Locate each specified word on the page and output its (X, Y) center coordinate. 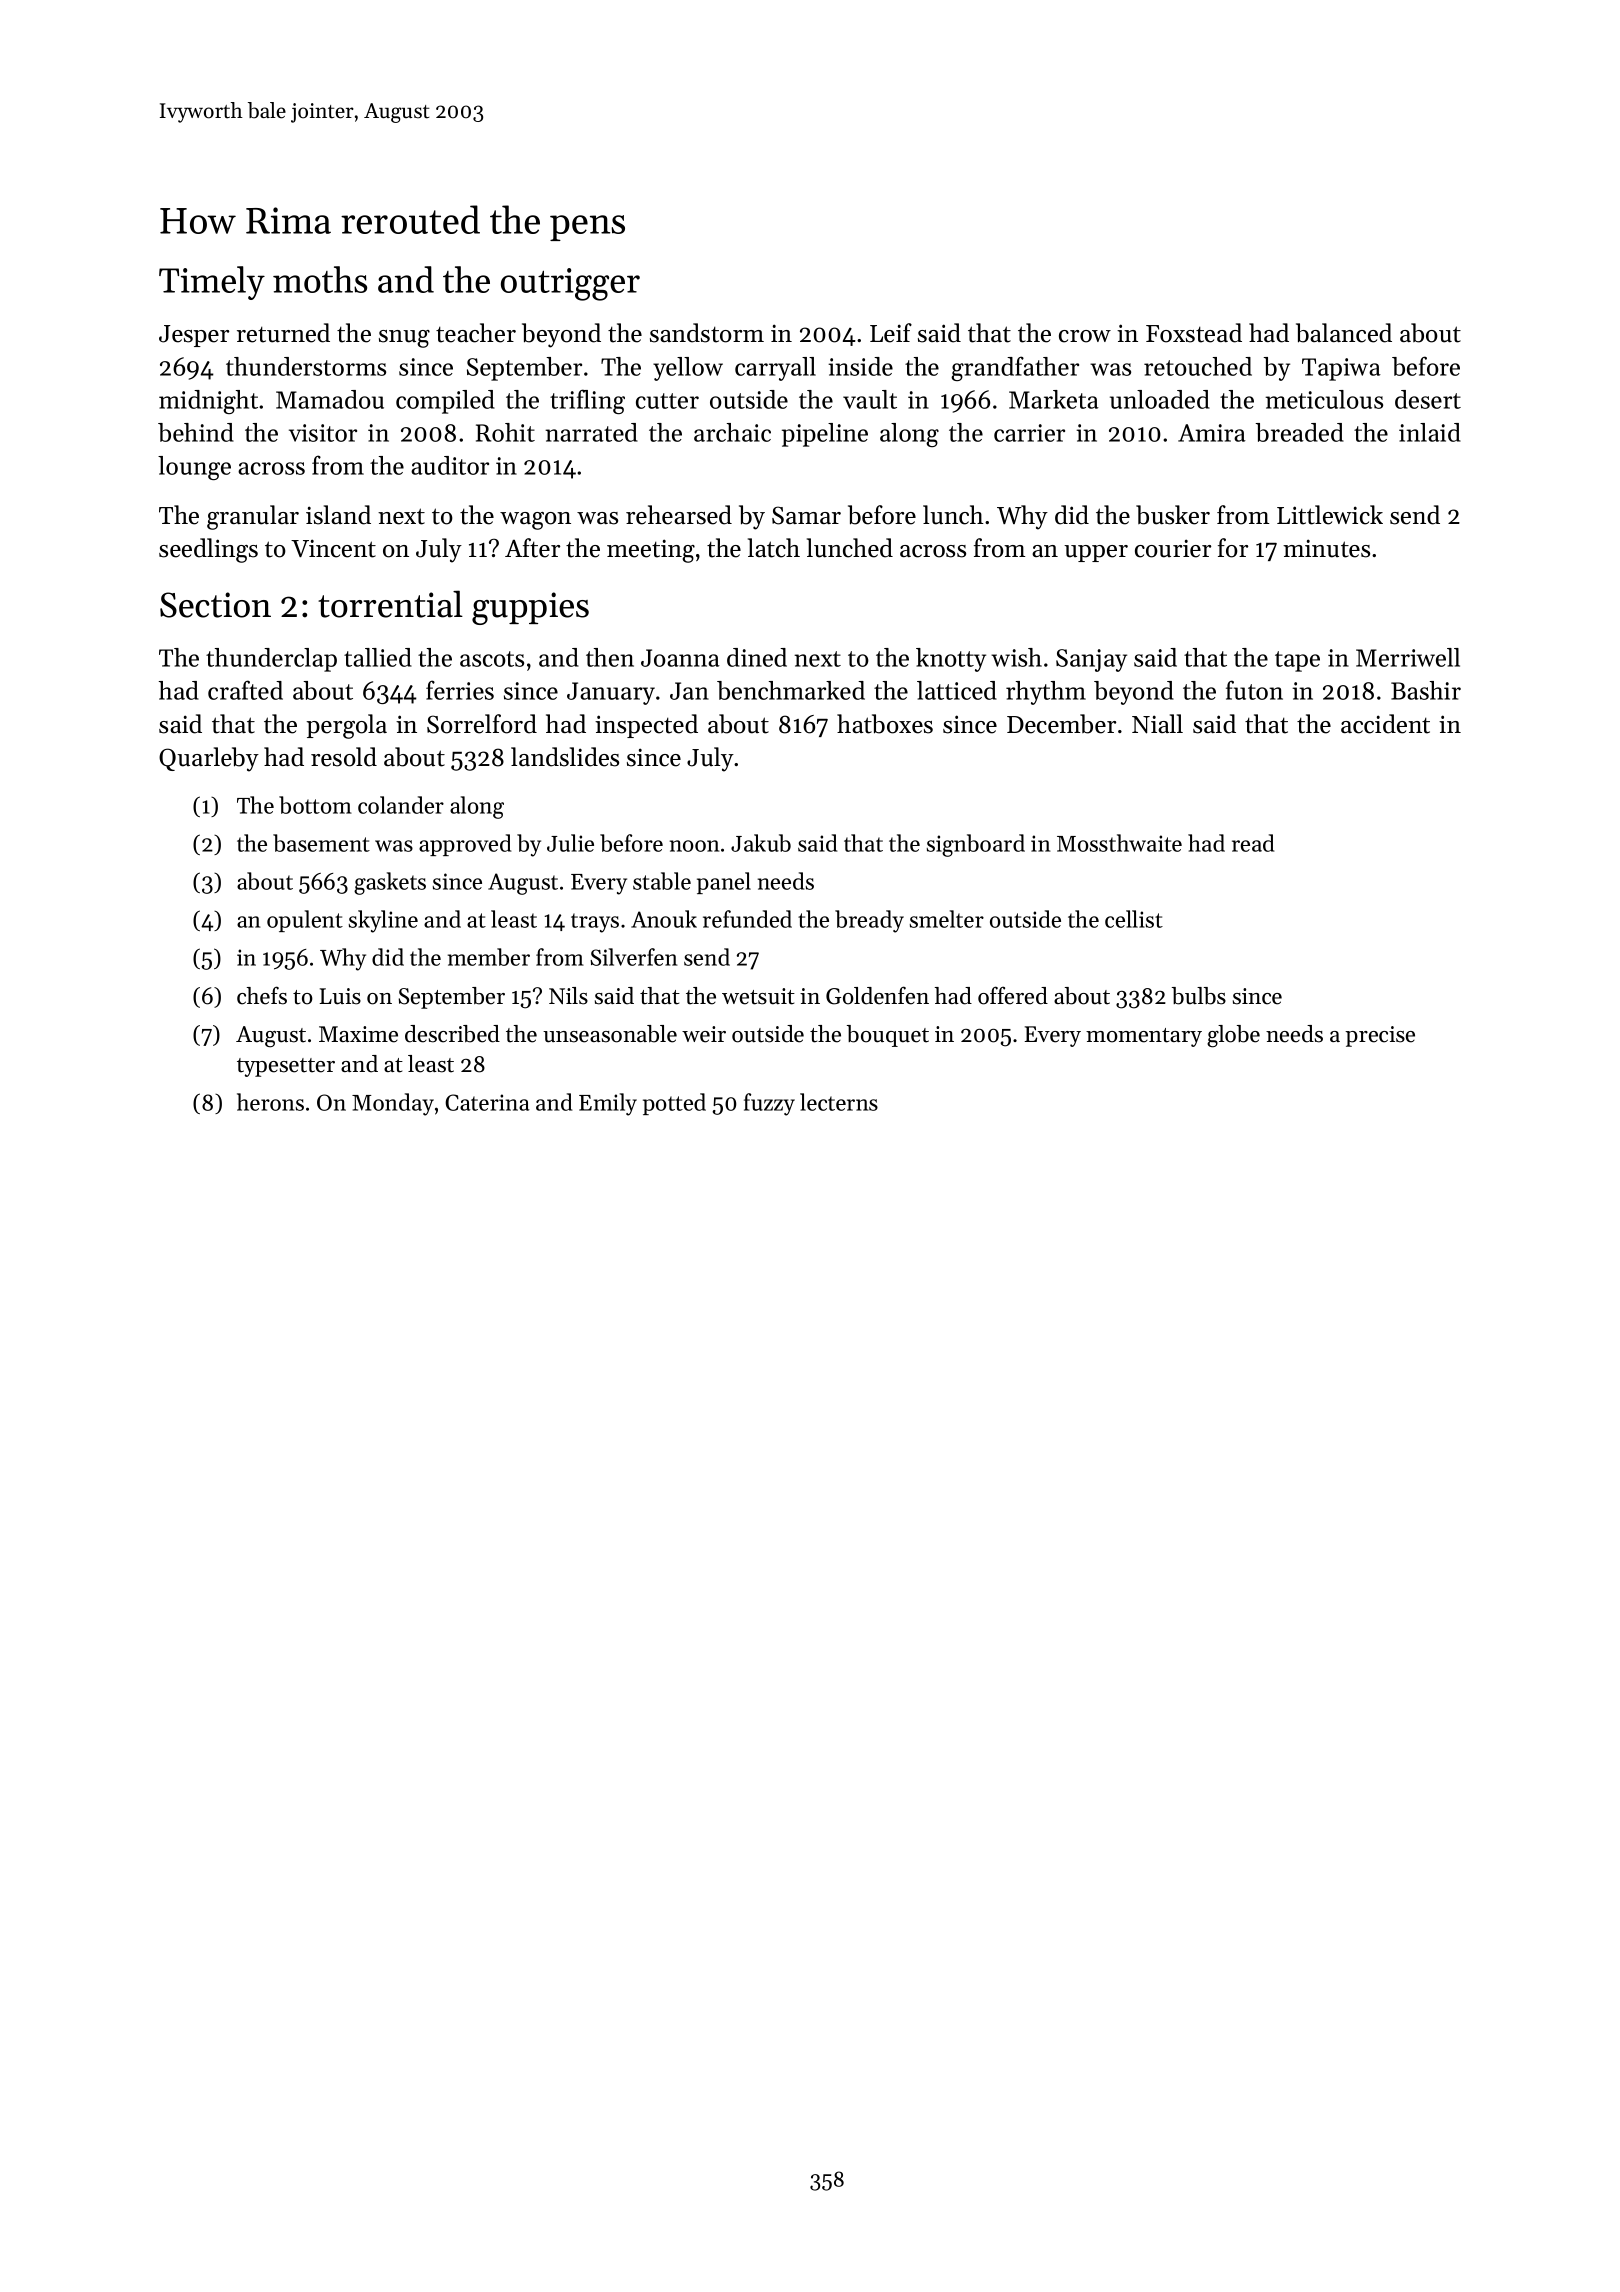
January (611, 693)
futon (1254, 690)
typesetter (286, 1067)
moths (320, 279)
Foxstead (1194, 333)
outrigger (570, 284)
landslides (565, 757)
